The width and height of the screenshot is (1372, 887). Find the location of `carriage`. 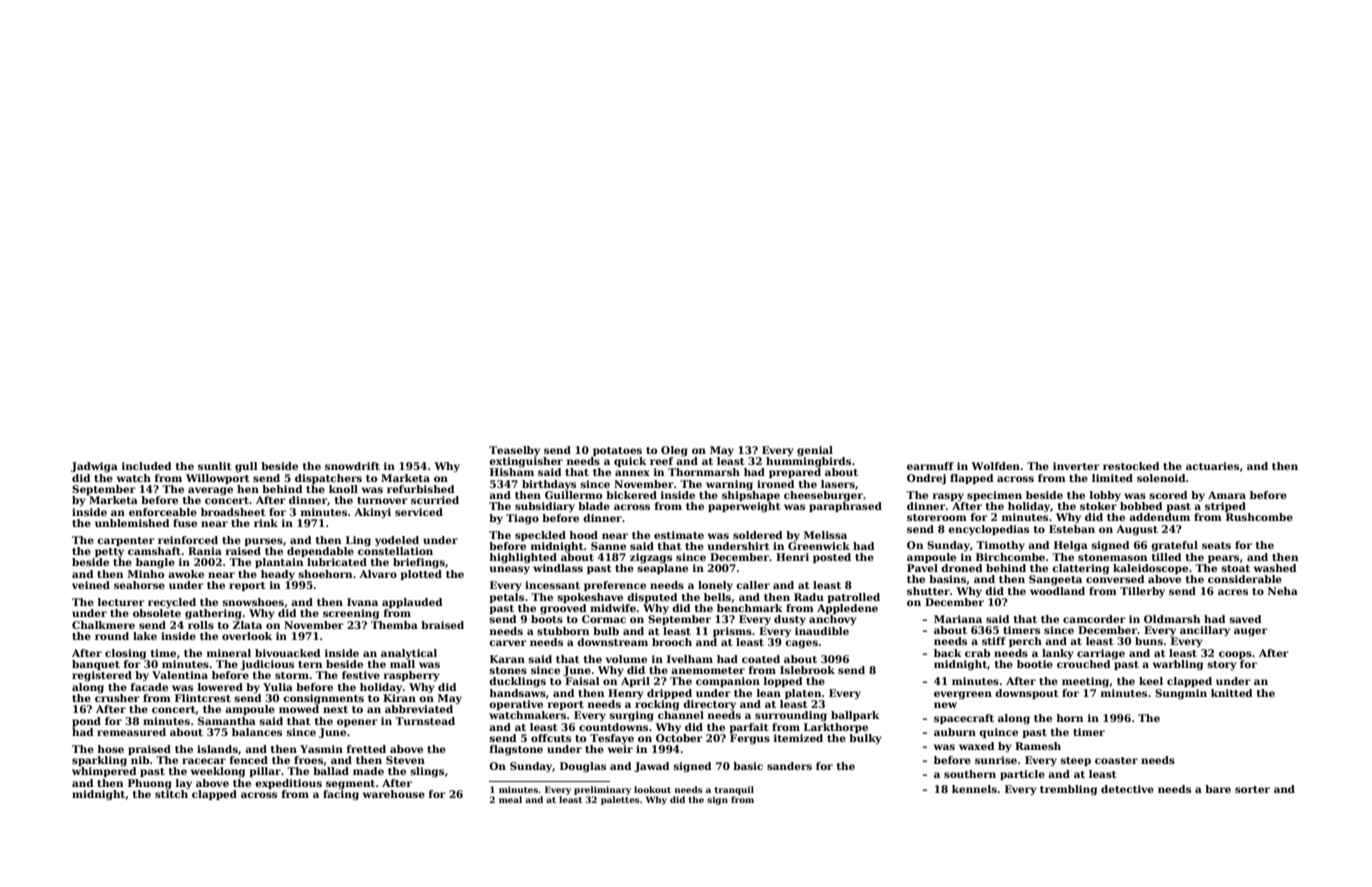

carriage is located at coordinates (1101, 654).
